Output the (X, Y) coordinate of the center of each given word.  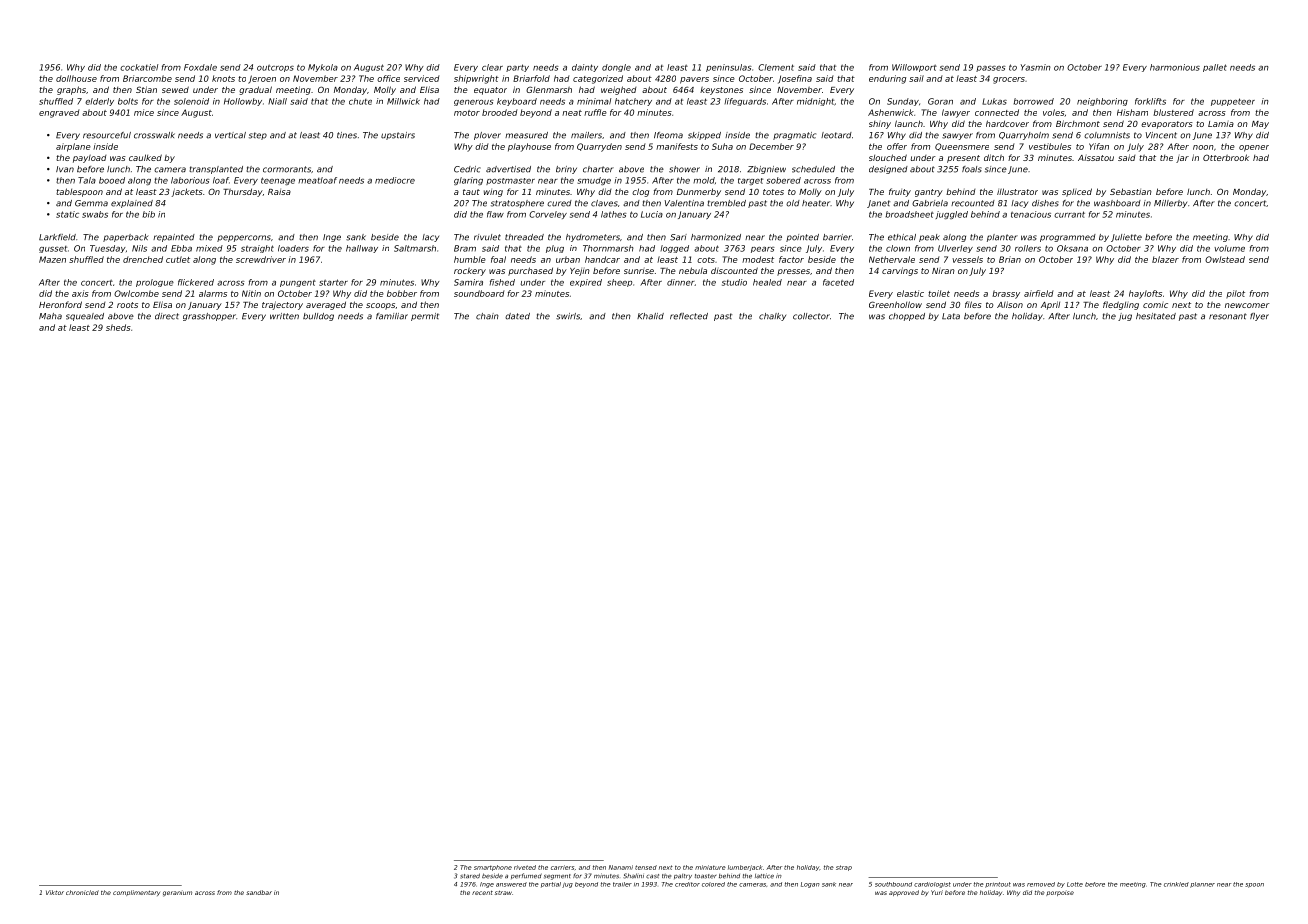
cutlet (178, 259)
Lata (951, 316)
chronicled (82, 892)
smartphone (493, 868)
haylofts (1145, 294)
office (388, 78)
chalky (772, 317)
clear (492, 67)
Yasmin (1036, 67)
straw (503, 893)
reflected (689, 316)
